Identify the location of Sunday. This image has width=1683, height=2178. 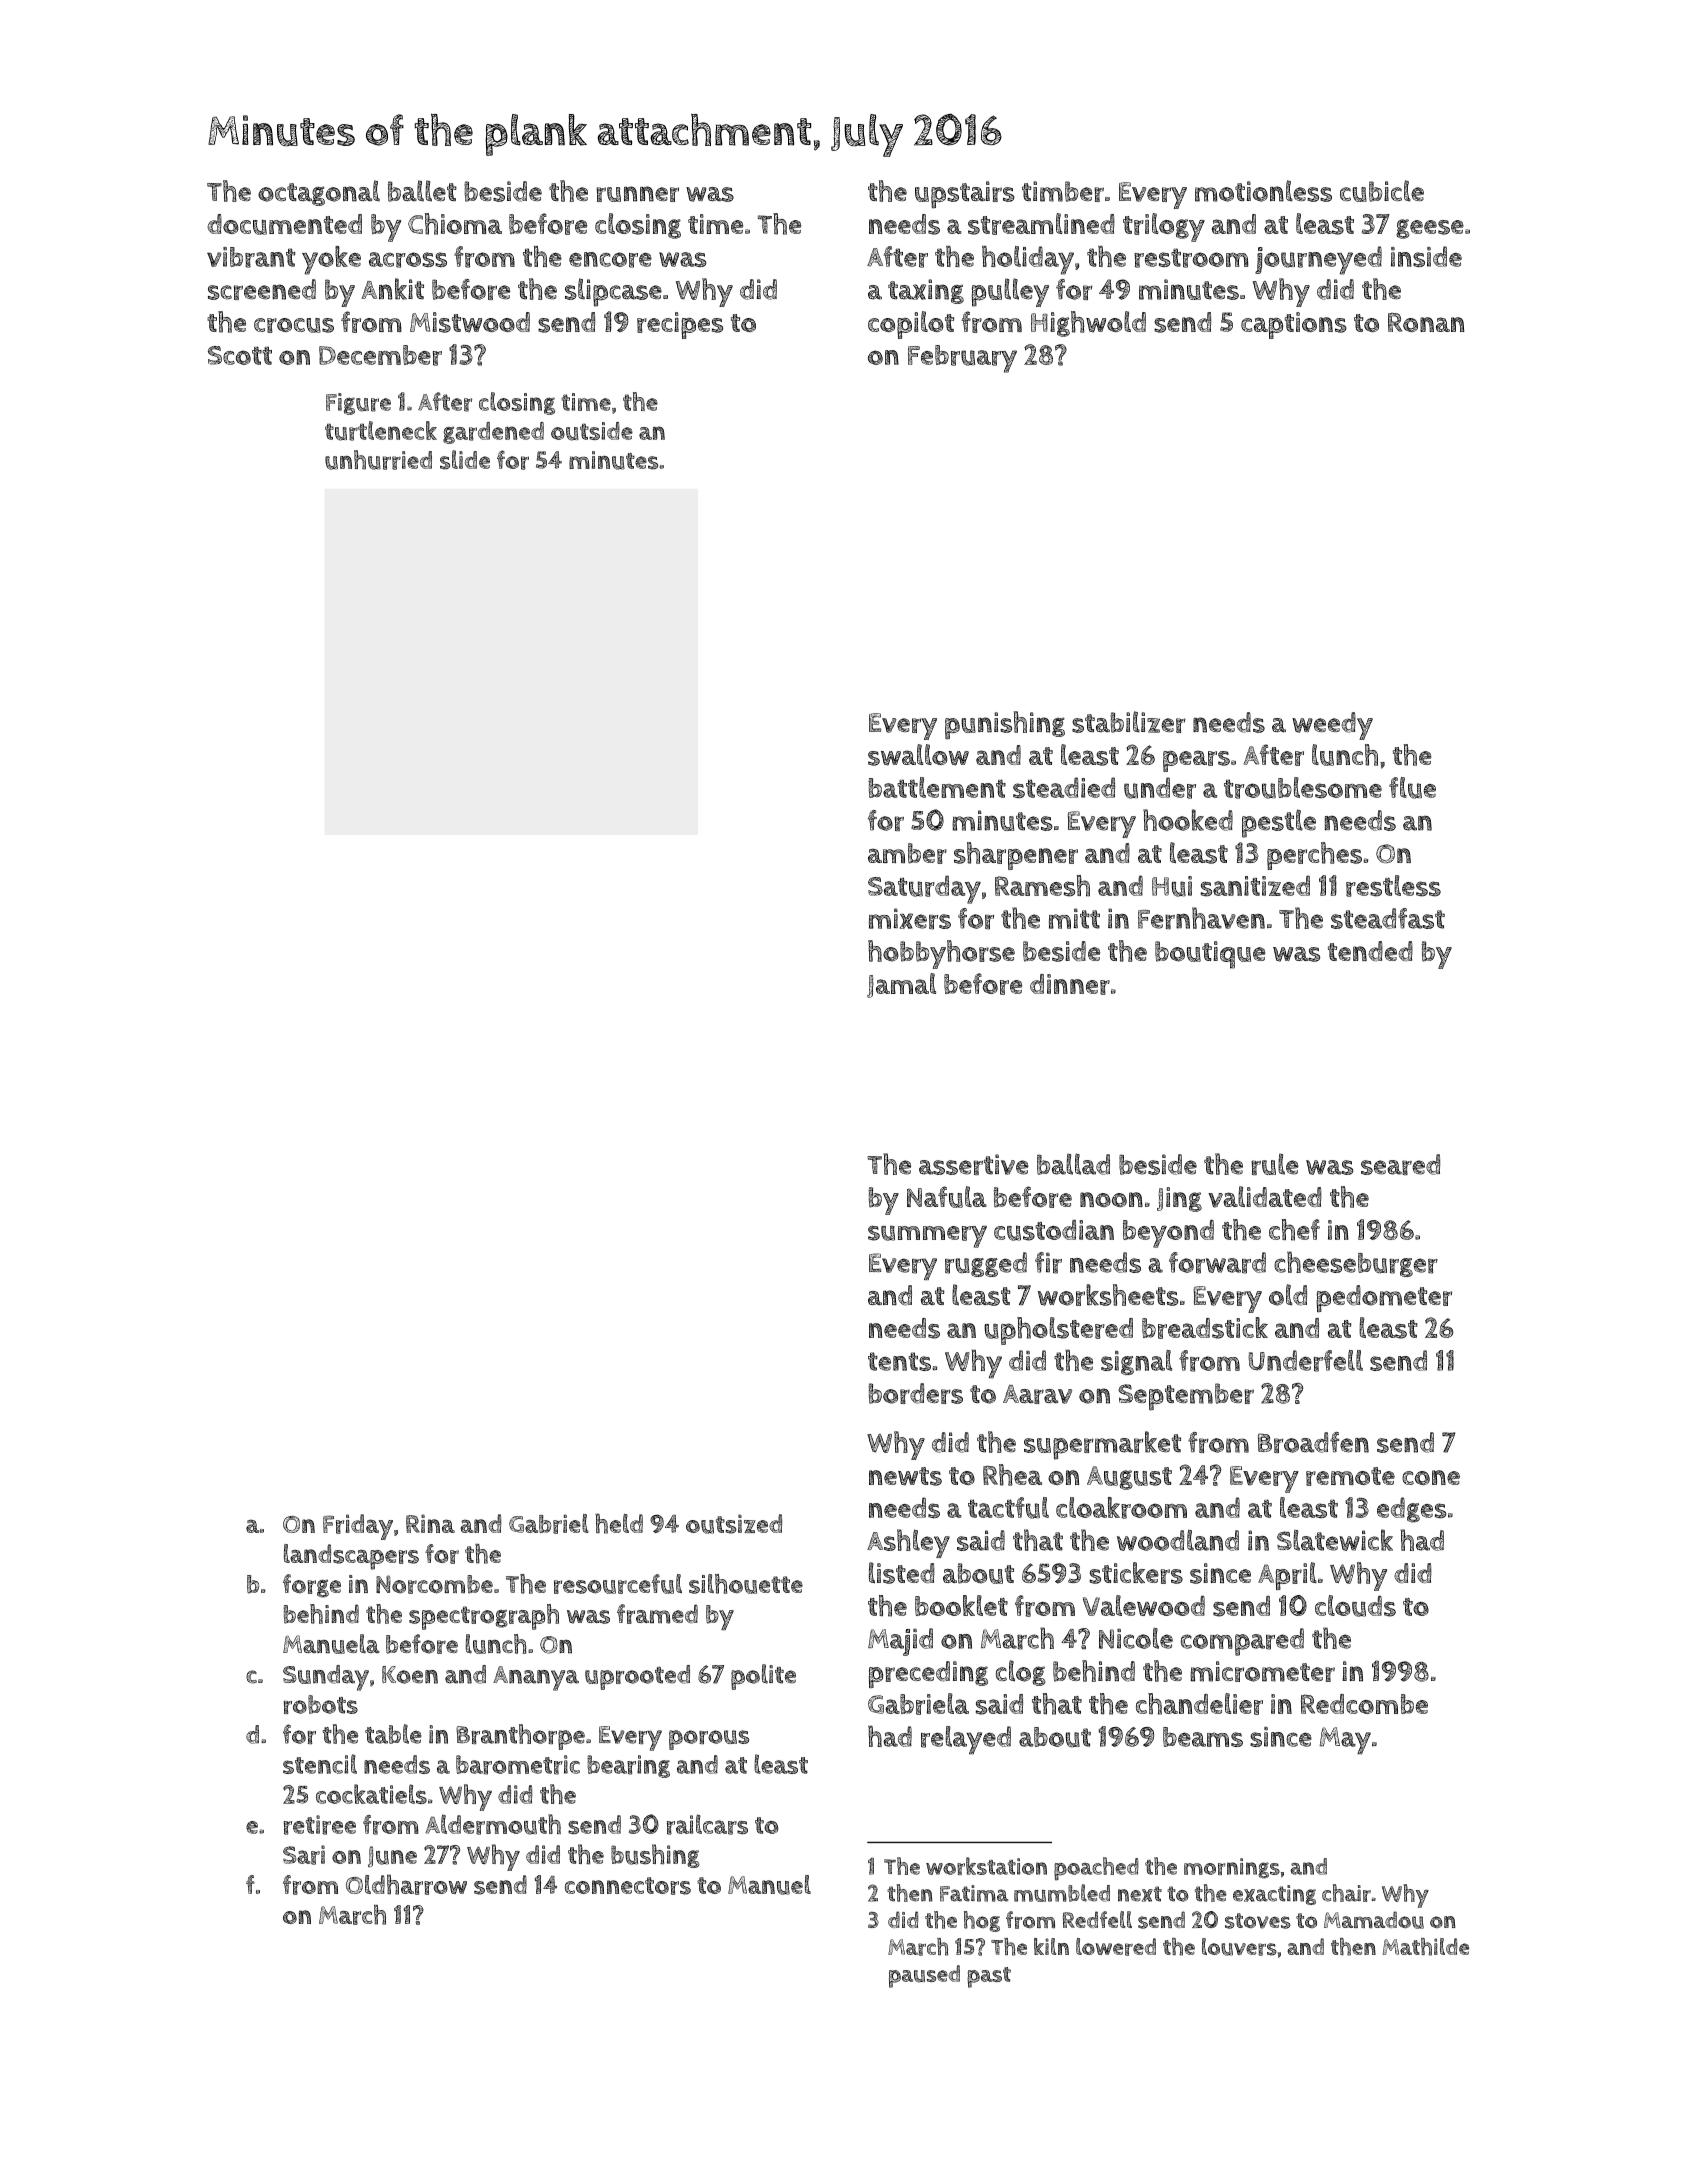
(326, 1678).
